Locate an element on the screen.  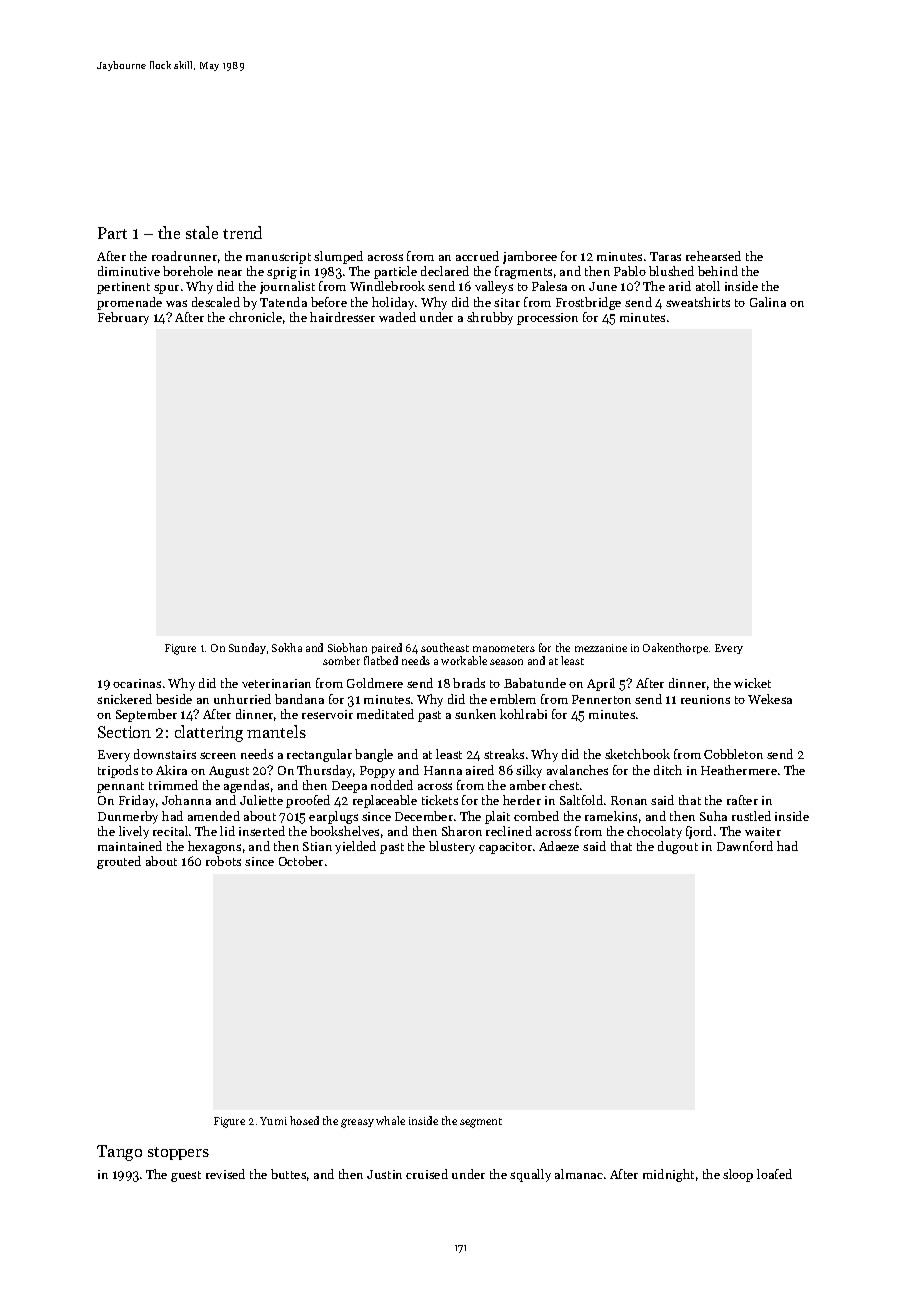
guest is located at coordinates (186, 1176).
